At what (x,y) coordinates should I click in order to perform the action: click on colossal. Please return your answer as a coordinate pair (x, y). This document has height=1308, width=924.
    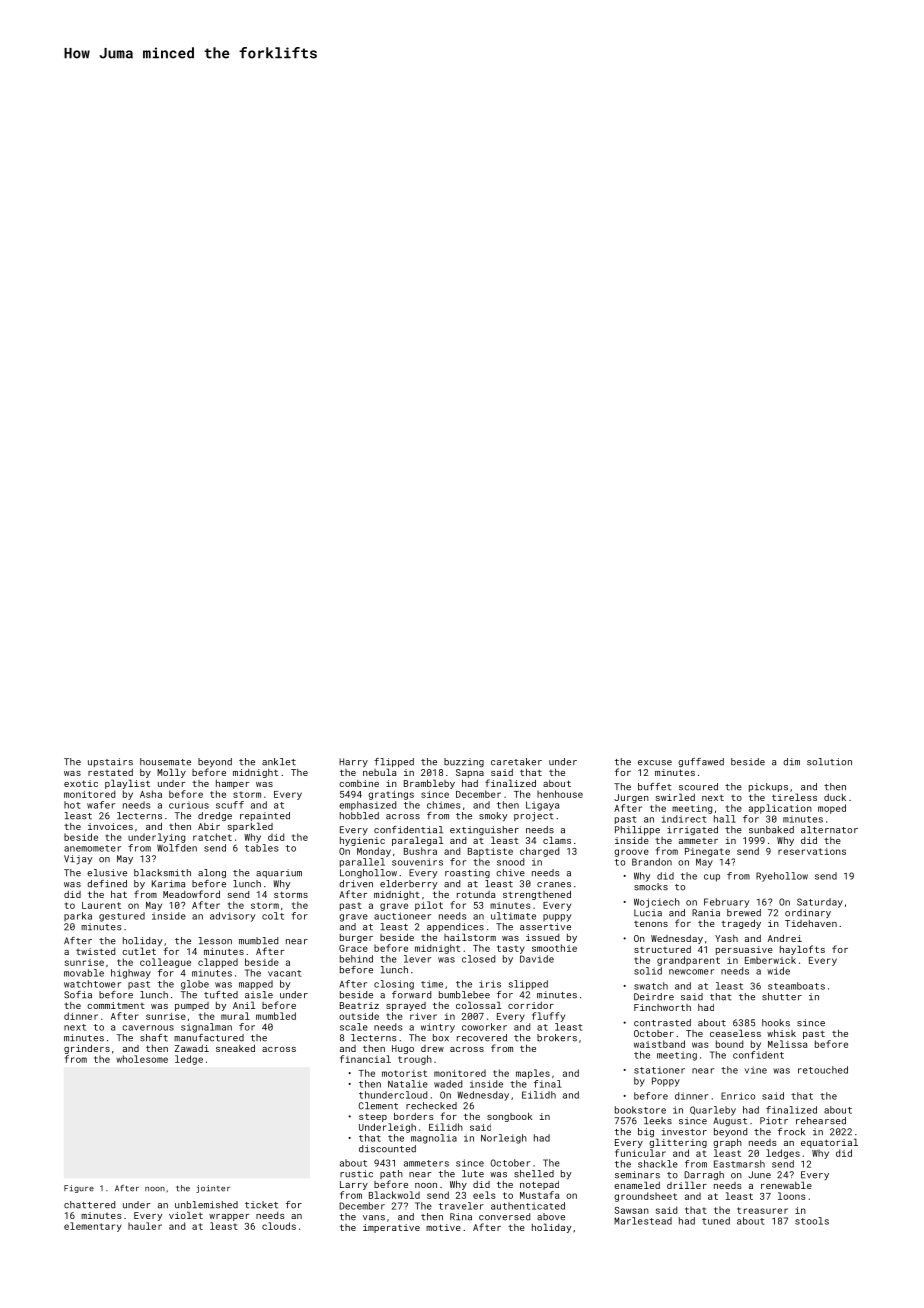
    Looking at the image, I should click on (478, 1005).
